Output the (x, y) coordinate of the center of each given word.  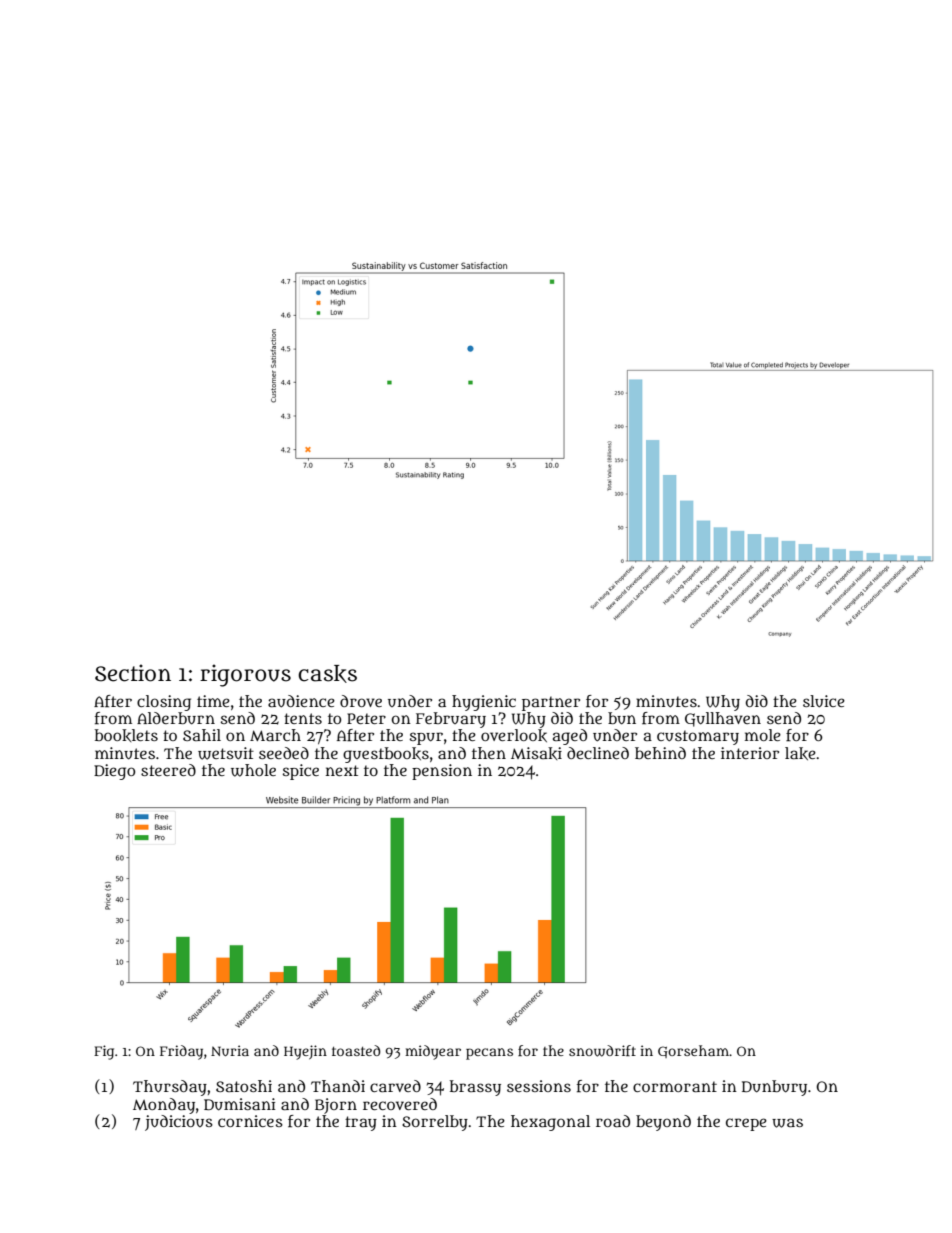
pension (442, 772)
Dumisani (239, 1104)
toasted (356, 1050)
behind (660, 753)
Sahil (202, 735)
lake (800, 753)
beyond (663, 1123)
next (342, 770)
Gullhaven (723, 719)
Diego (114, 772)
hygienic (484, 703)
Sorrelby (435, 1123)
